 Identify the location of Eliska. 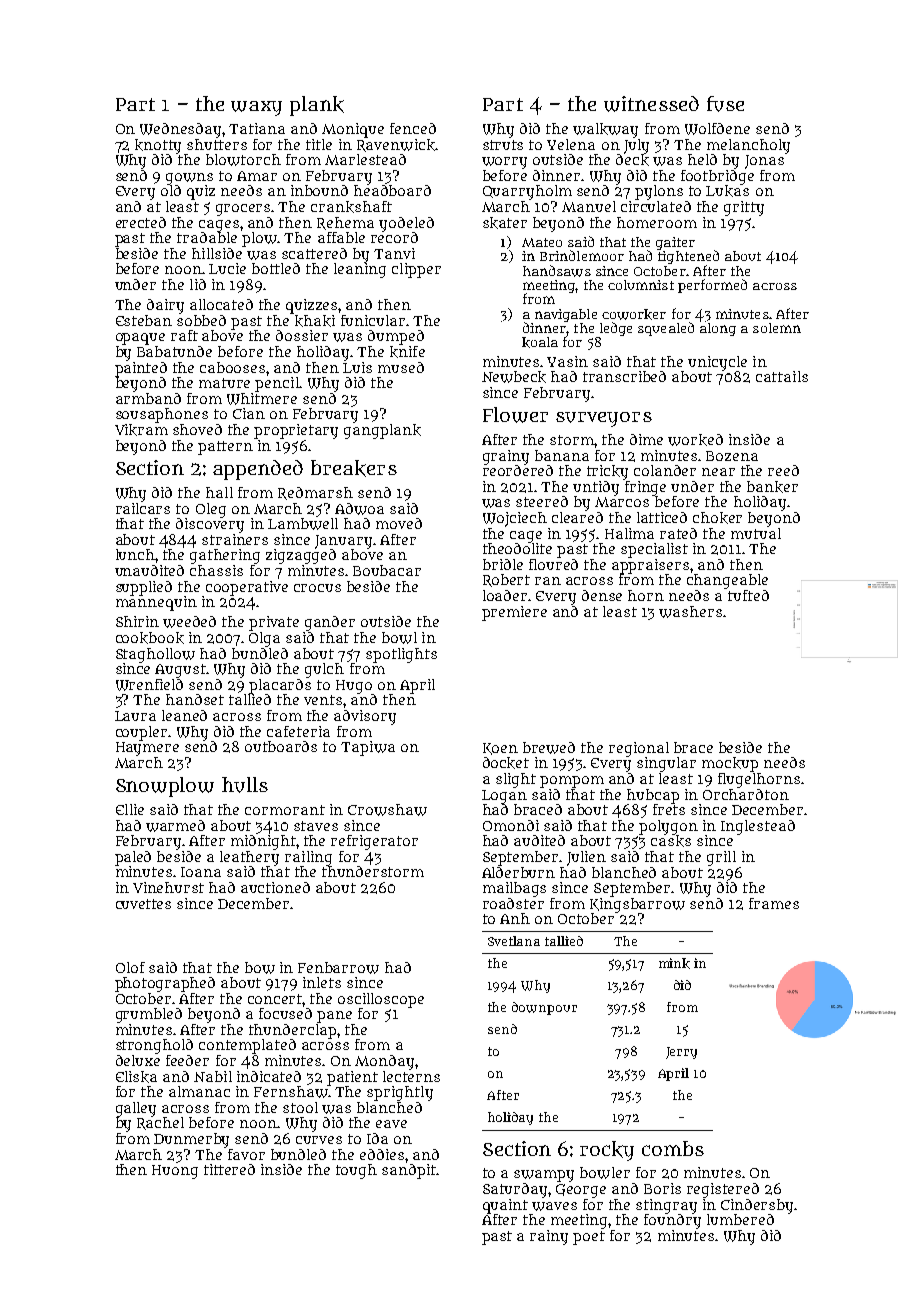
(136, 1077).
